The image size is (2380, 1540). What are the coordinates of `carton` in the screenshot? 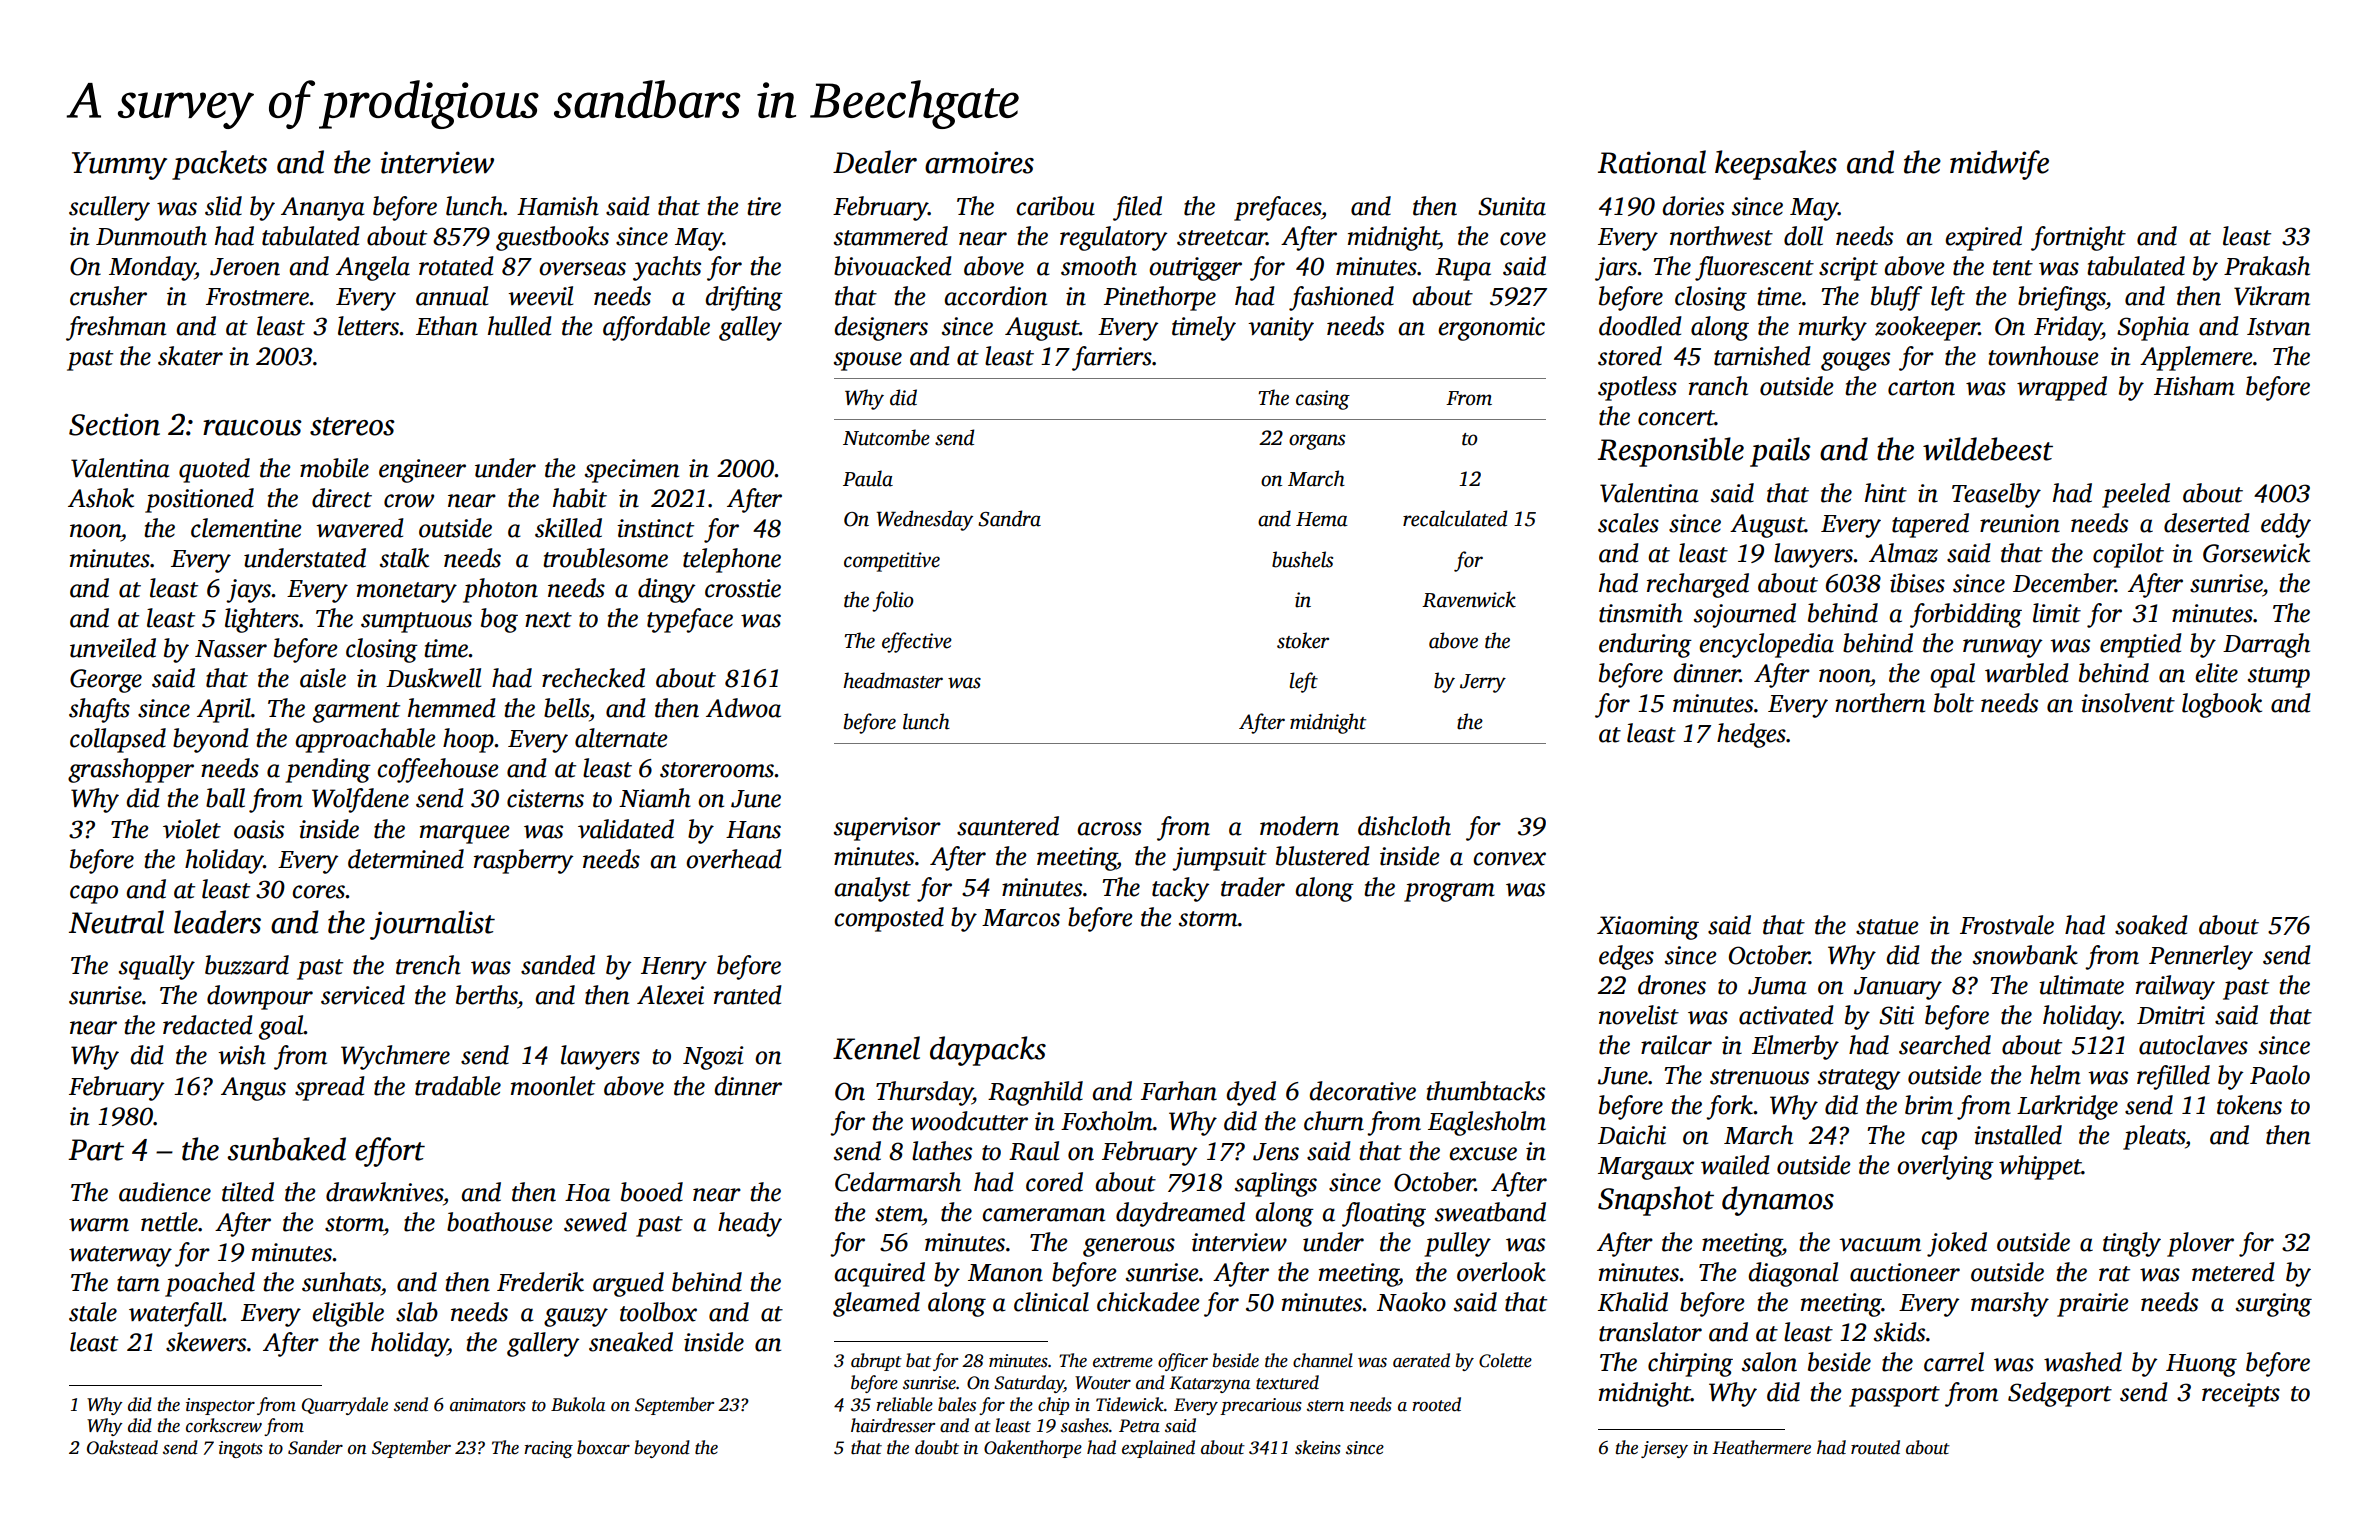 It's located at (1921, 388).
